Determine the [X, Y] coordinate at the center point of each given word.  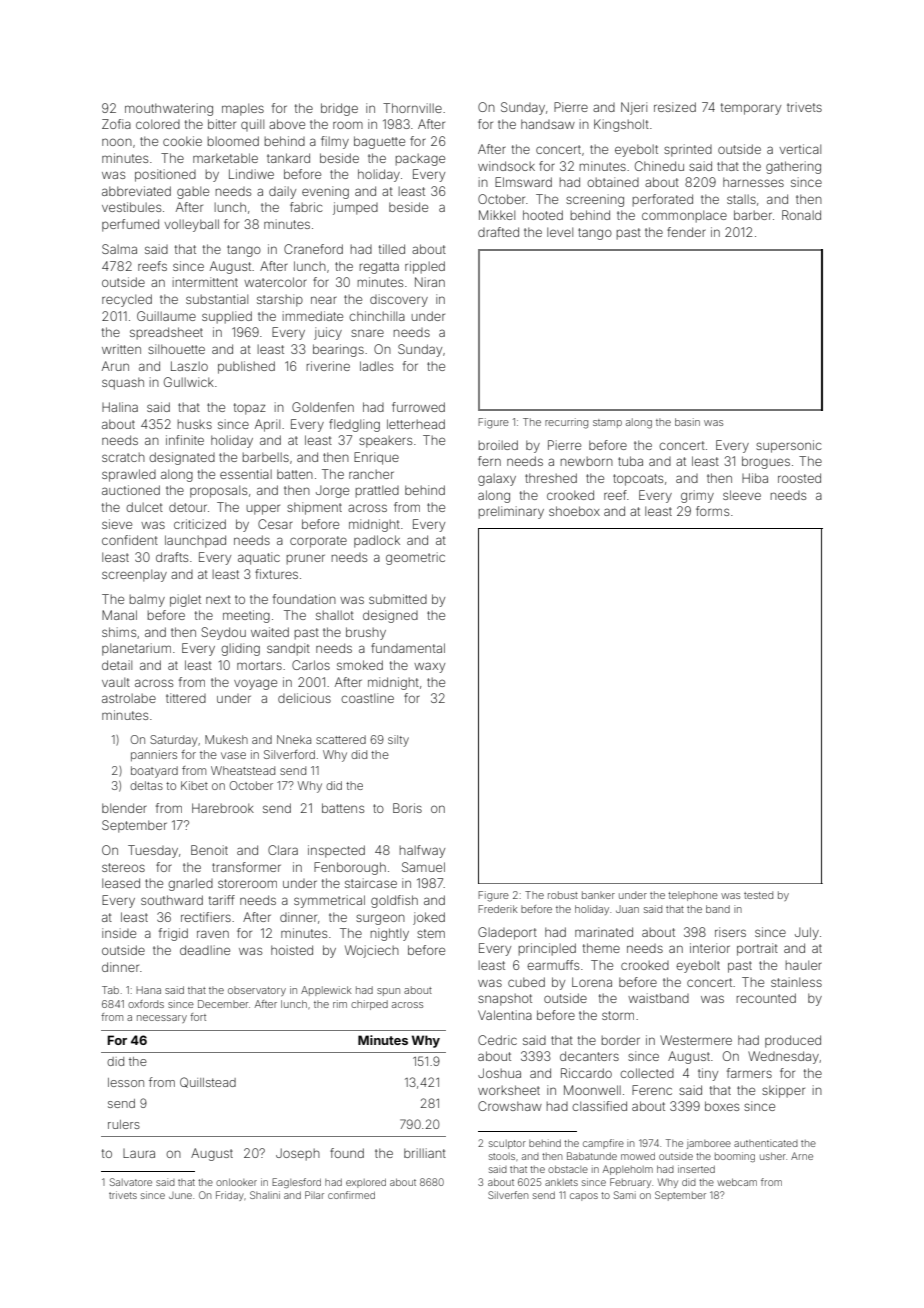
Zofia [116, 124]
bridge [339, 109]
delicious [304, 698]
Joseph [298, 1154]
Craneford [313, 249]
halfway [422, 851]
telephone [693, 896]
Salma [119, 249]
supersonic [789, 446]
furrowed [418, 407]
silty [398, 741]
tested [758, 895]
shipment [314, 508]
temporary [751, 109]
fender [686, 232]
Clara [283, 850]
